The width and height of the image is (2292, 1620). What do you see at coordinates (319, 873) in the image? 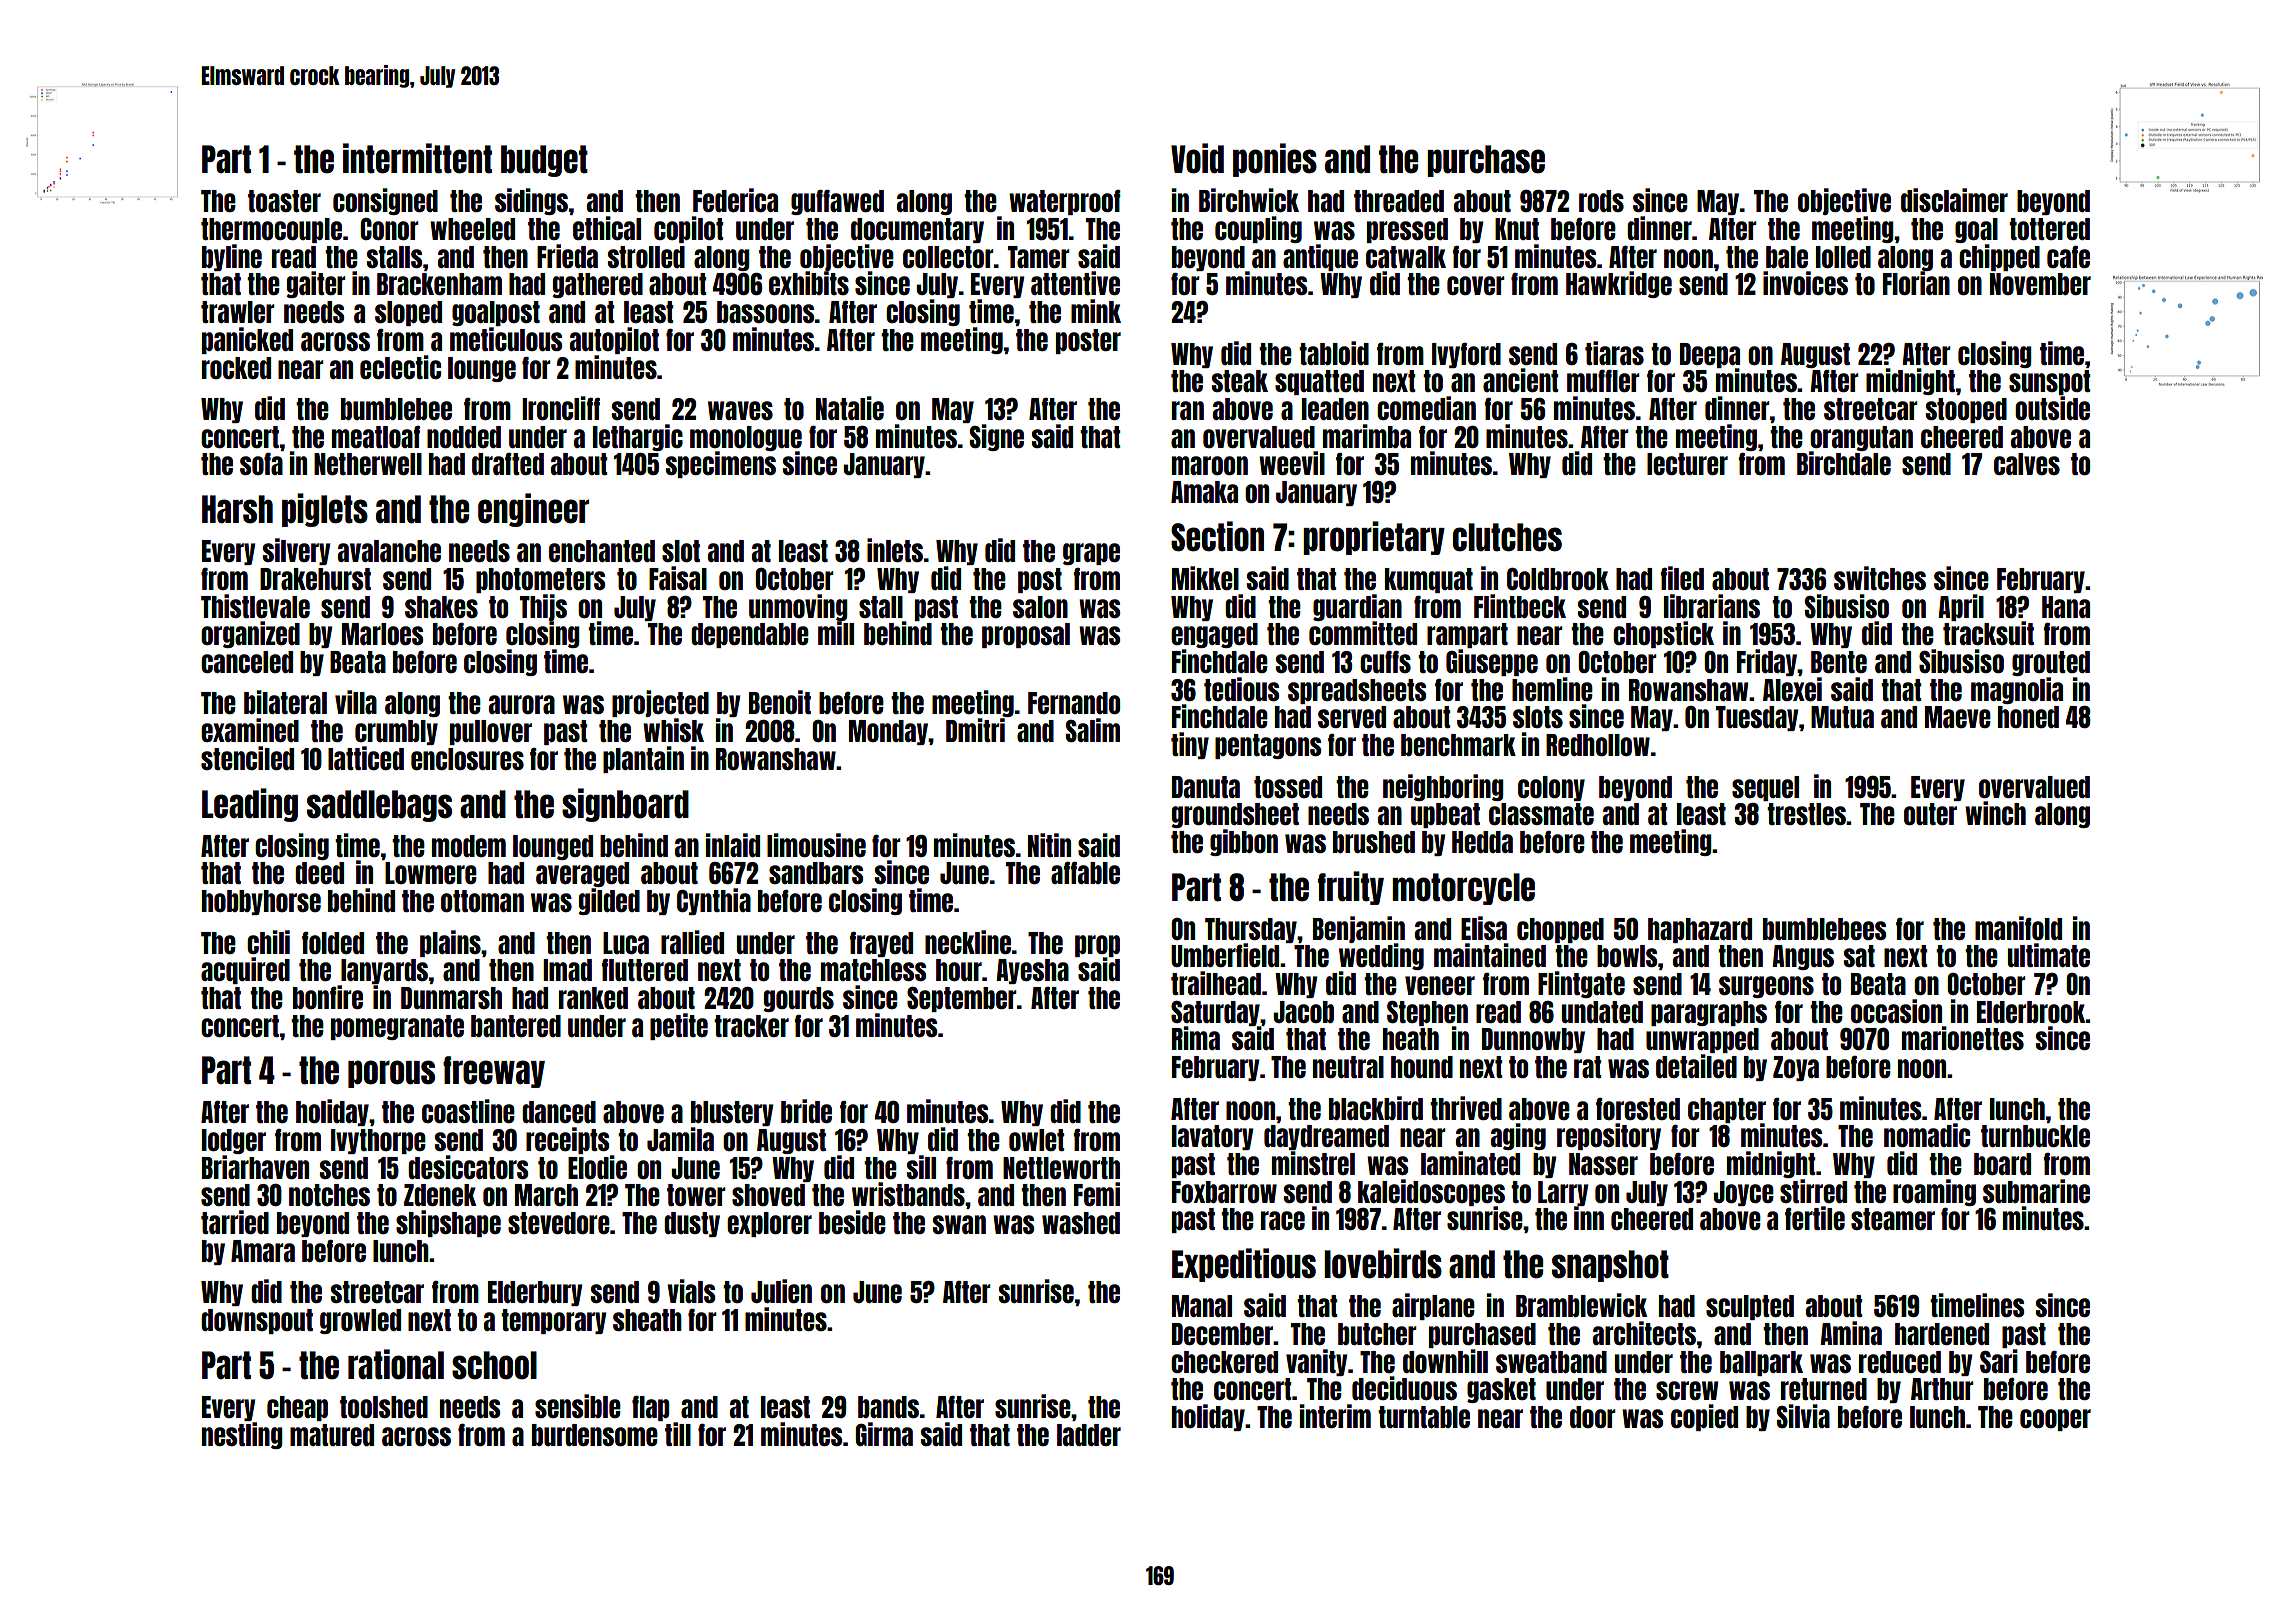
I see `deed` at bounding box center [319, 873].
